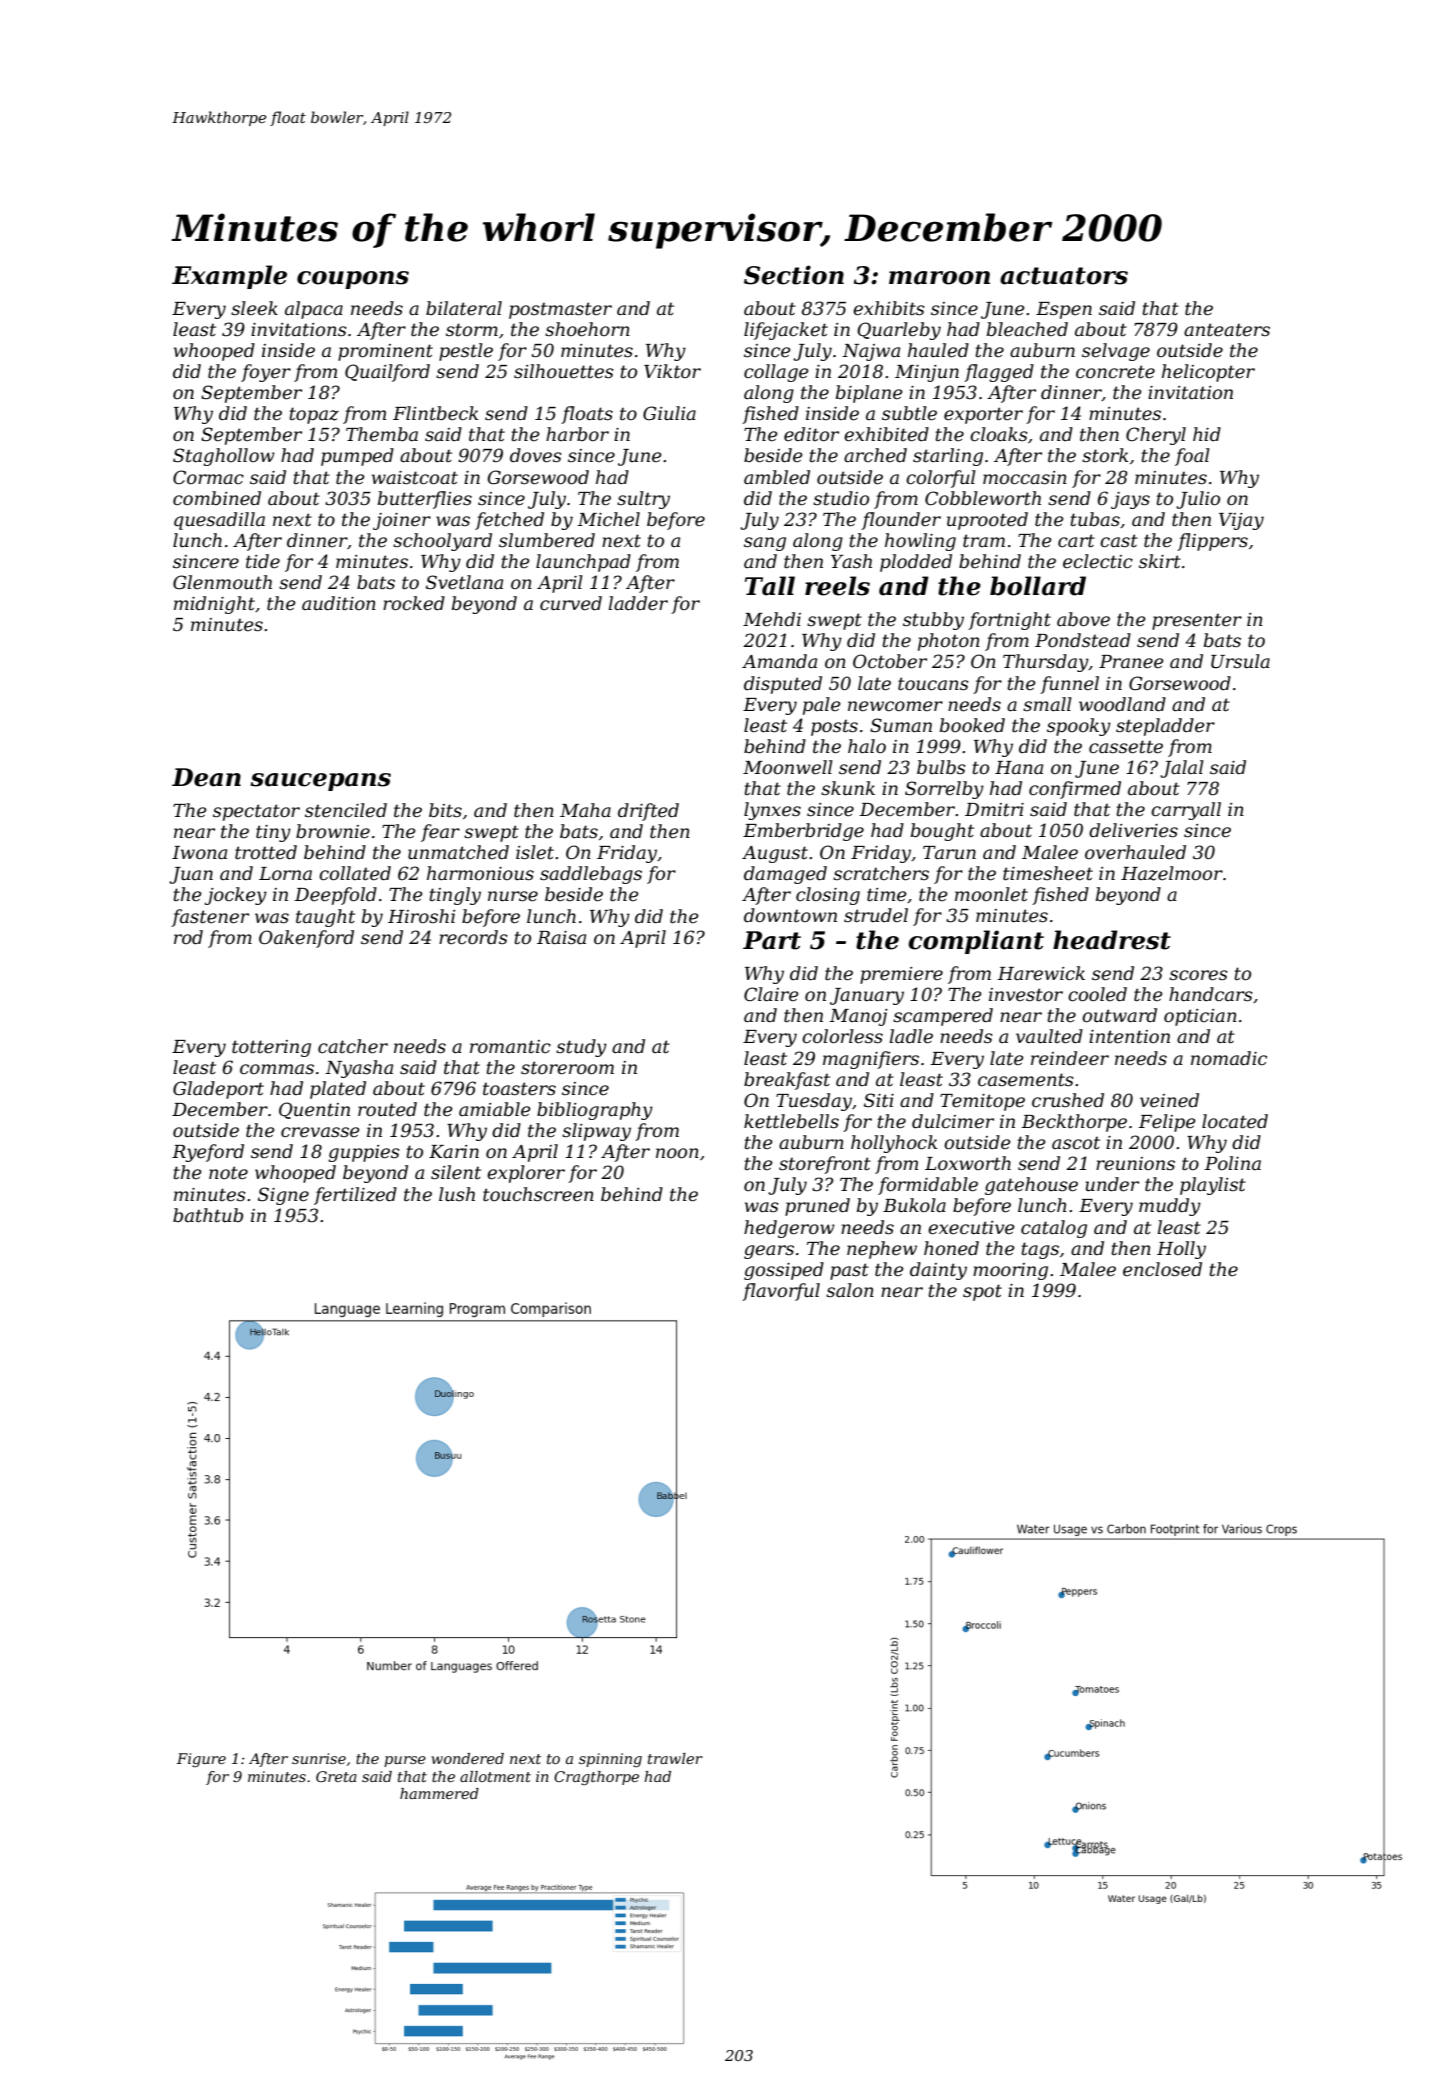 The image size is (1450, 2100). I want to click on salon, so click(850, 1290).
